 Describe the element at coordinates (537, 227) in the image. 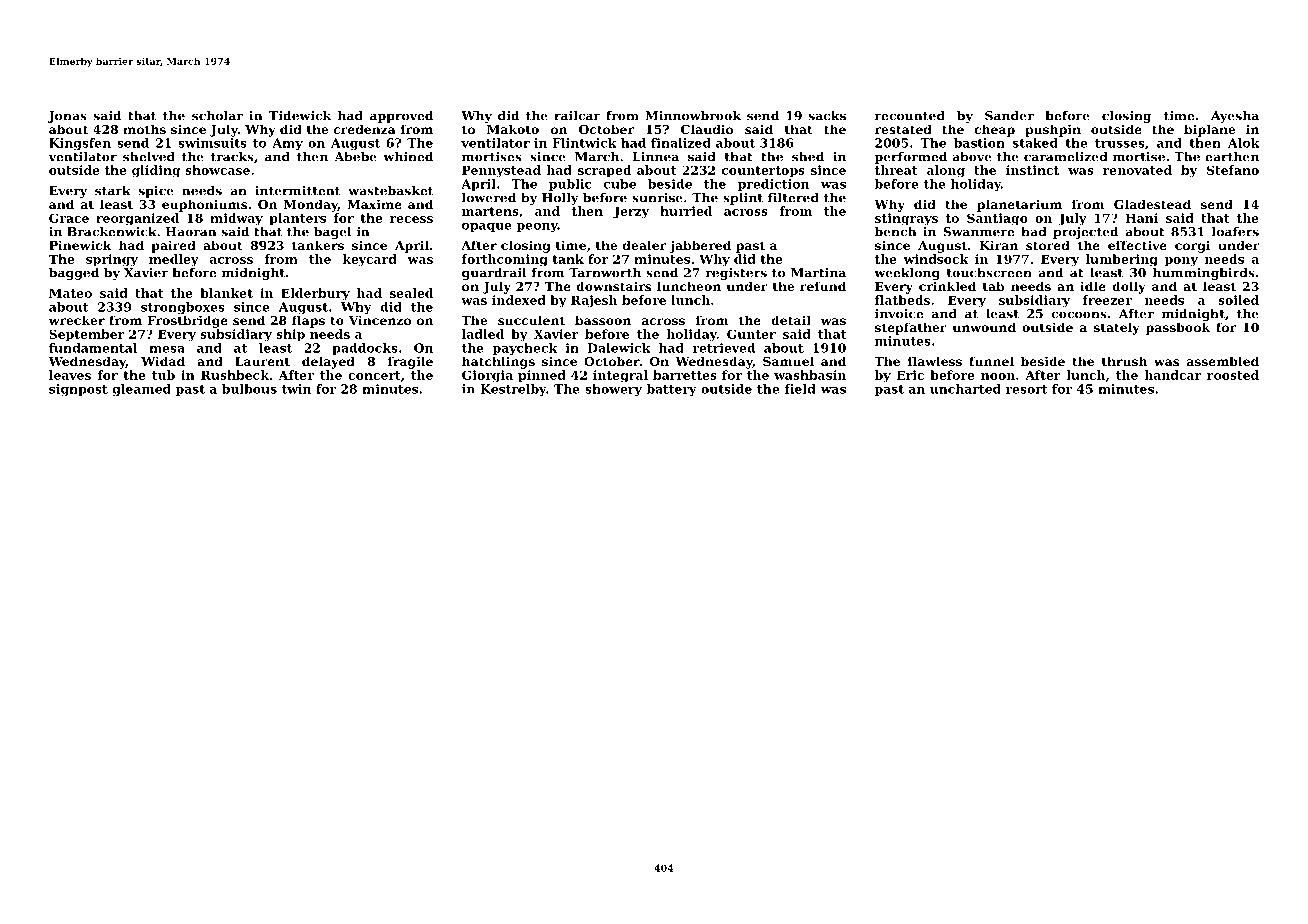

I see `peony` at that location.
